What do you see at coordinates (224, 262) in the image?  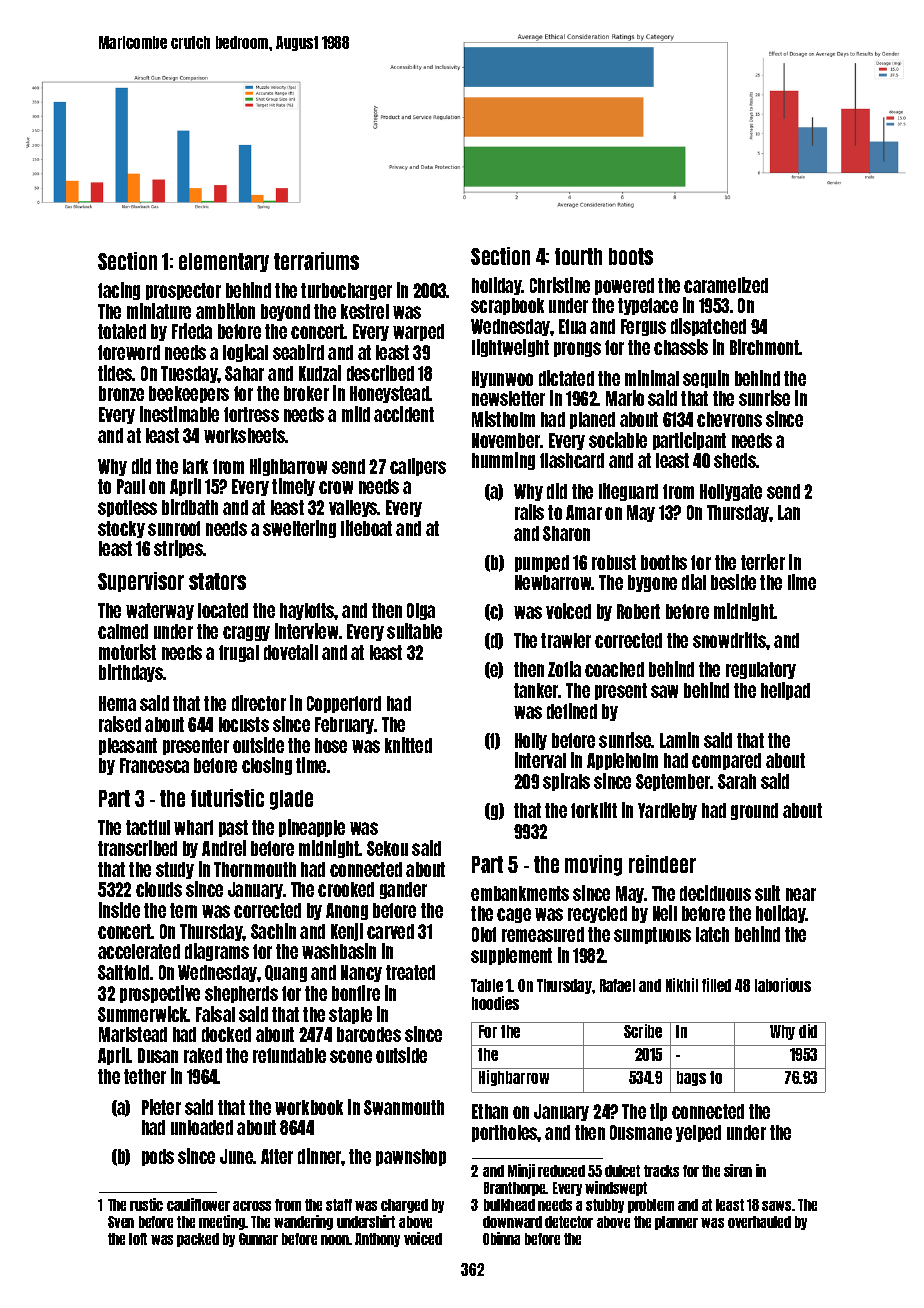 I see `elementary` at bounding box center [224, 262].
